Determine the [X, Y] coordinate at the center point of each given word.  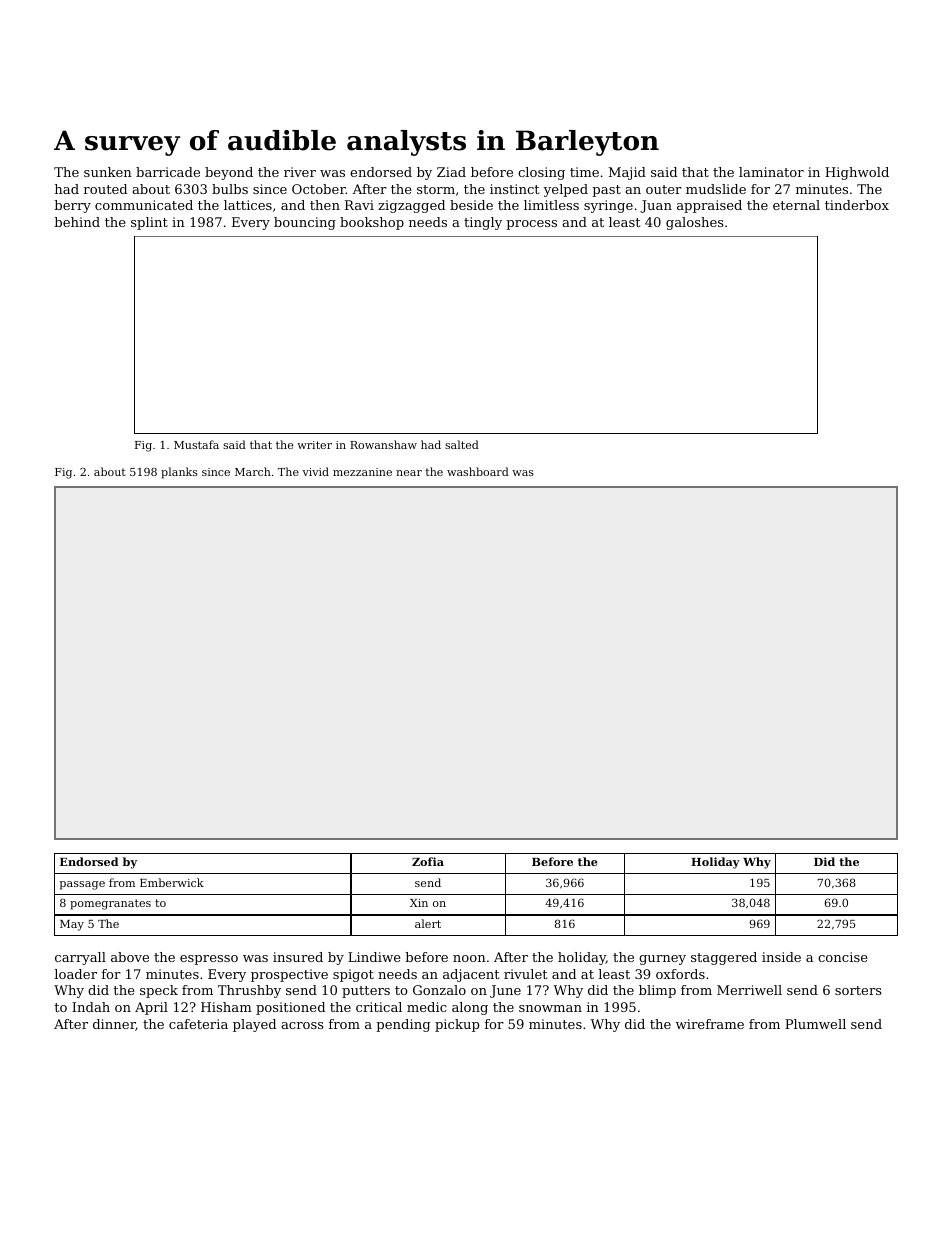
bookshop [372, 223]
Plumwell [815, 1024]
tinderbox [857, 205]
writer [314, 445]
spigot [353, 975]
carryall [80, 958]
